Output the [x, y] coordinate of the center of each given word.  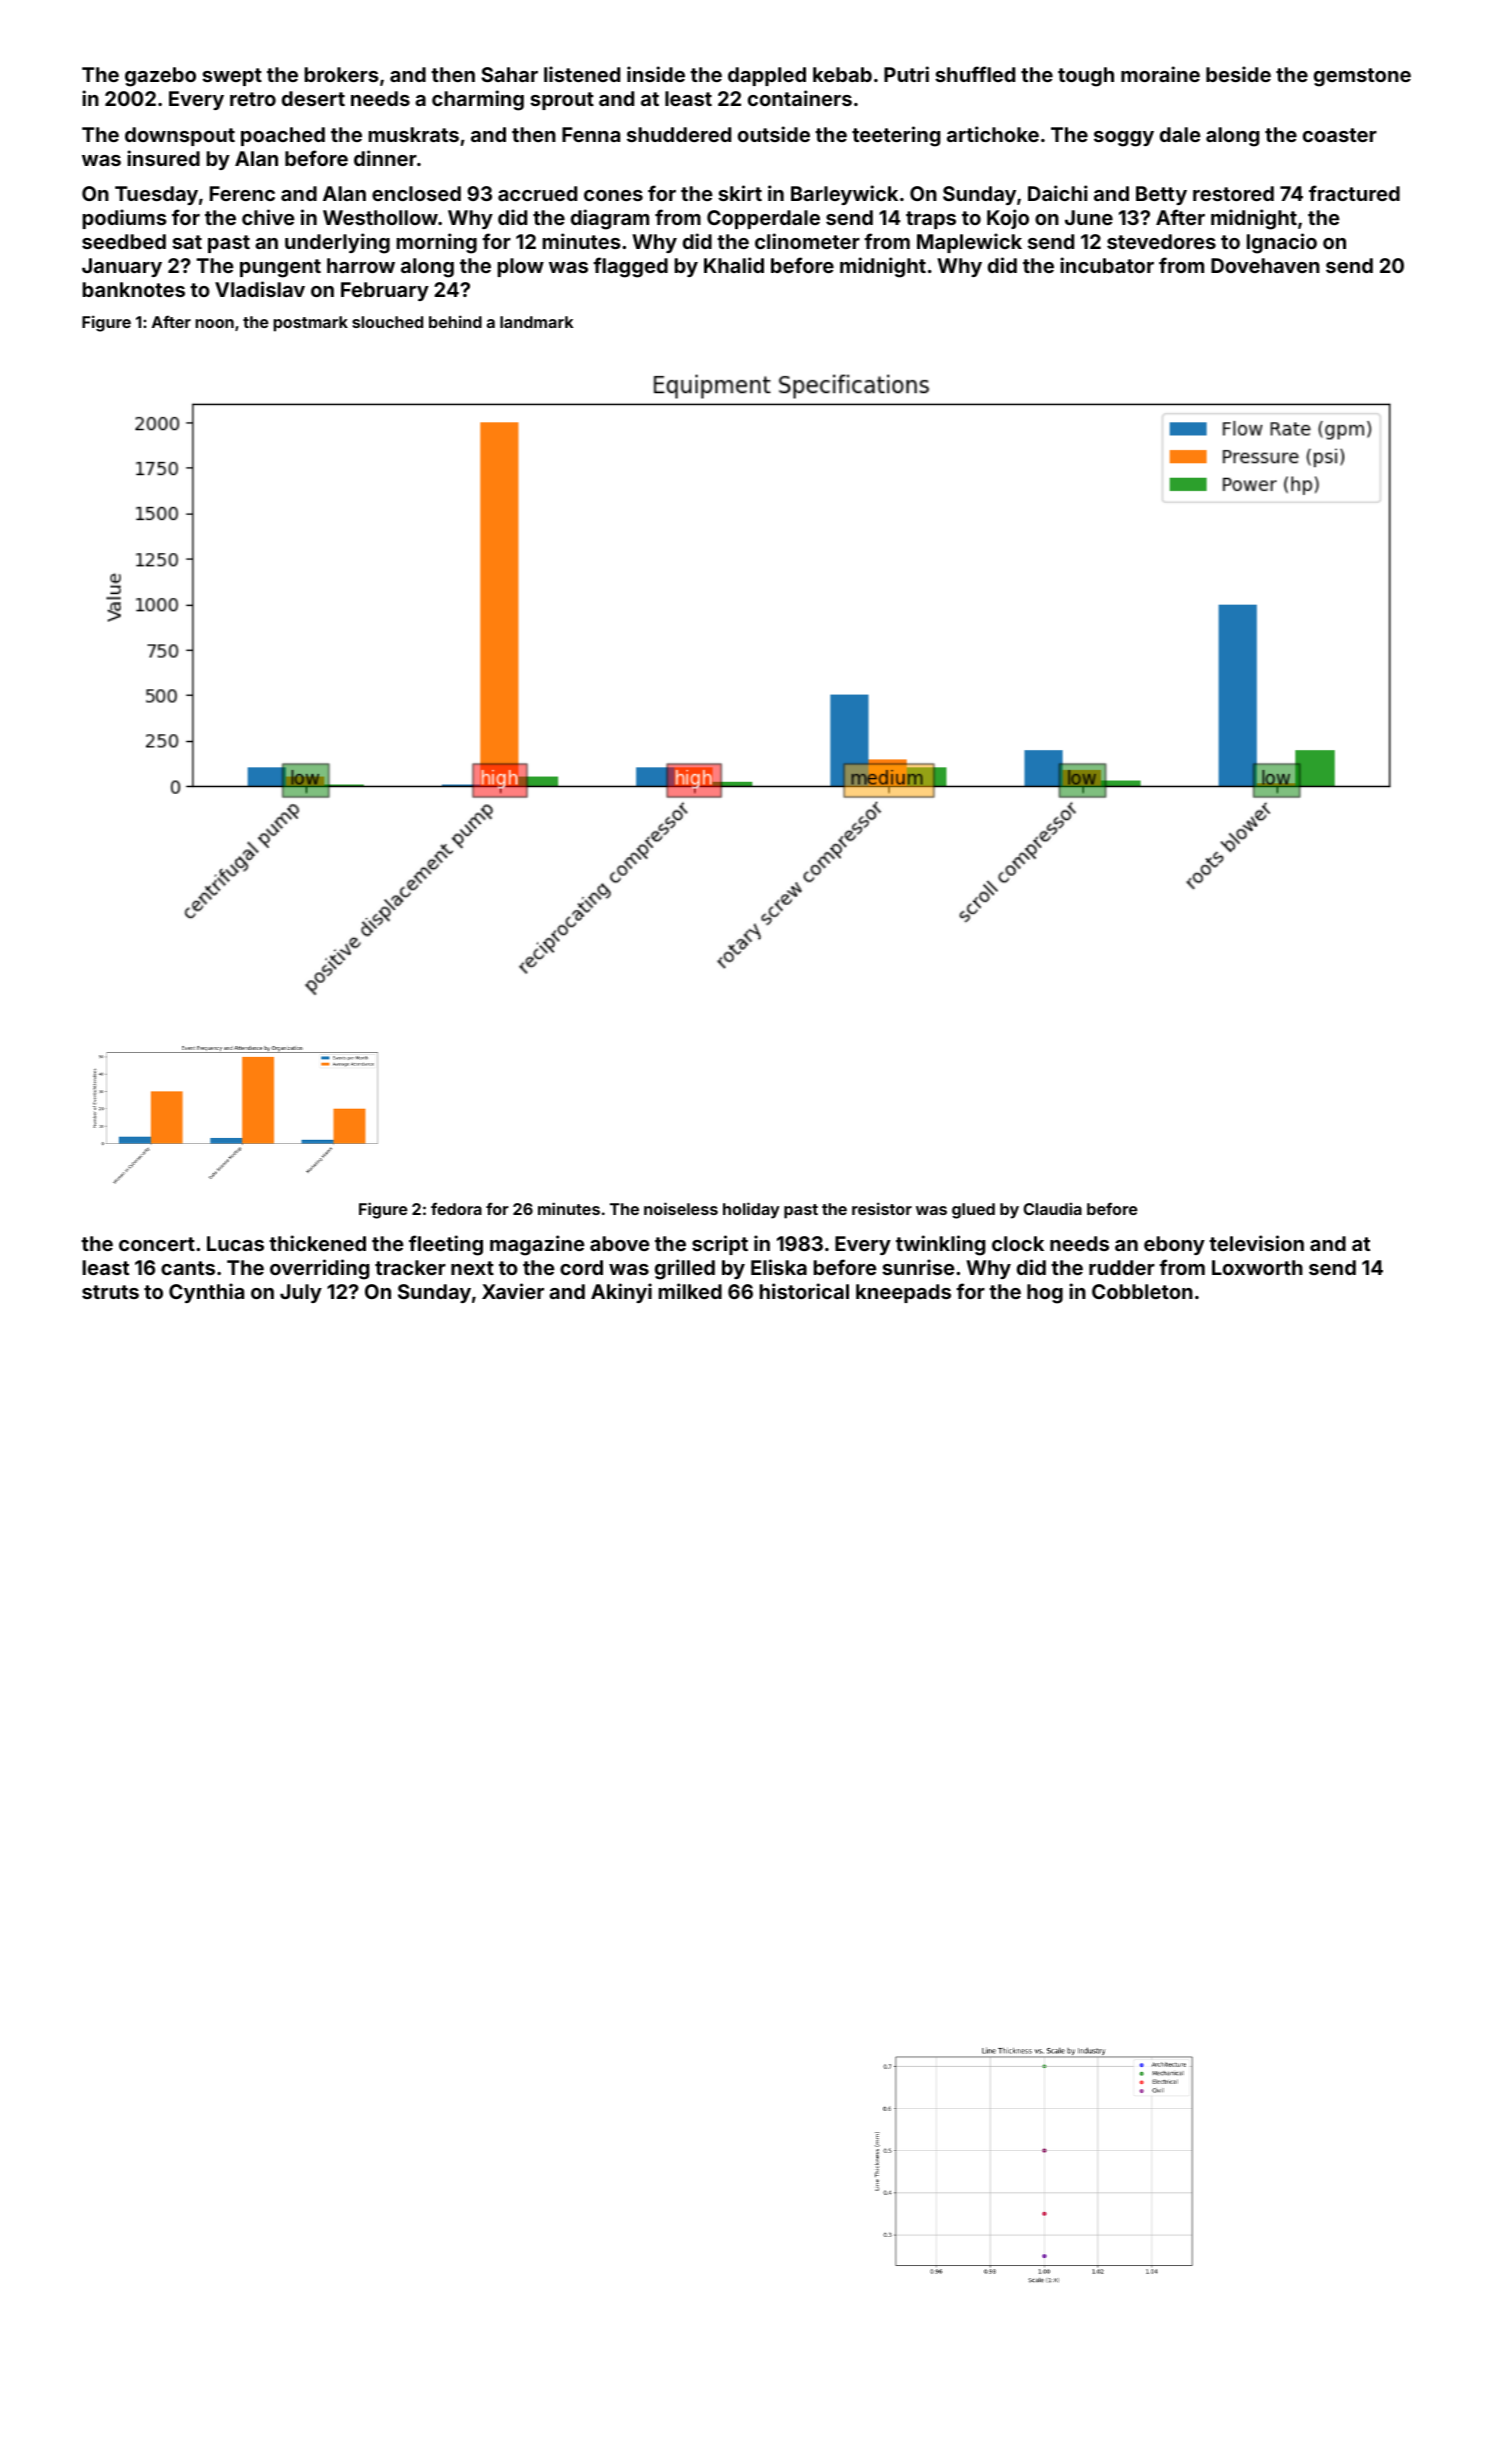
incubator [1107, 265]
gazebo [160, 77]
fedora [456, 1208]
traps [931, 220]
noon [215, 323]
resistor [882, 1208]
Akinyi [621, 1293]
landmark [536, 322]
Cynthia [206, 1293]
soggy [1124, 139]
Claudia [1052, 1208]
